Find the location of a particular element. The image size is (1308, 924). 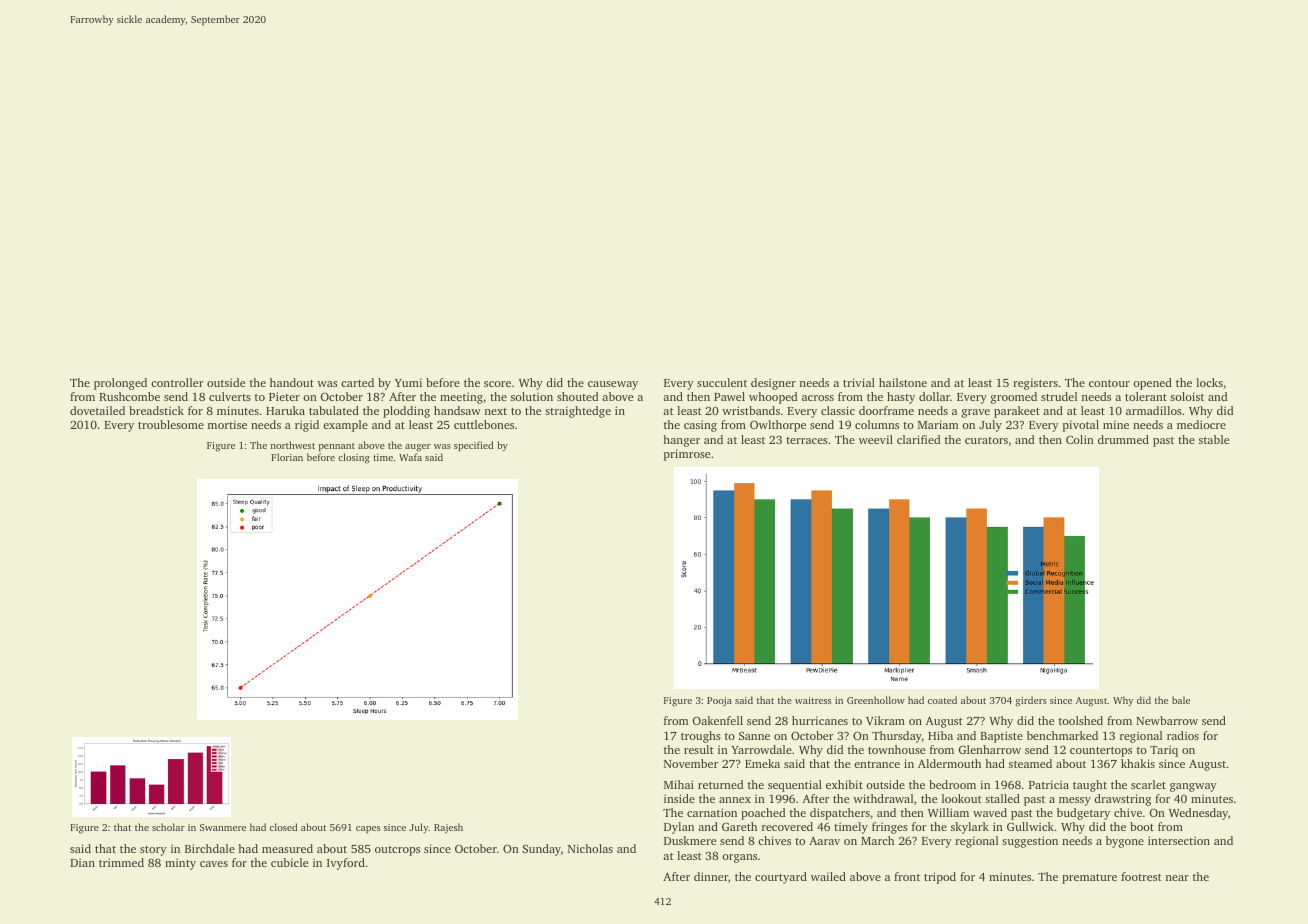

Florian is located at coordinates (287, 457).
